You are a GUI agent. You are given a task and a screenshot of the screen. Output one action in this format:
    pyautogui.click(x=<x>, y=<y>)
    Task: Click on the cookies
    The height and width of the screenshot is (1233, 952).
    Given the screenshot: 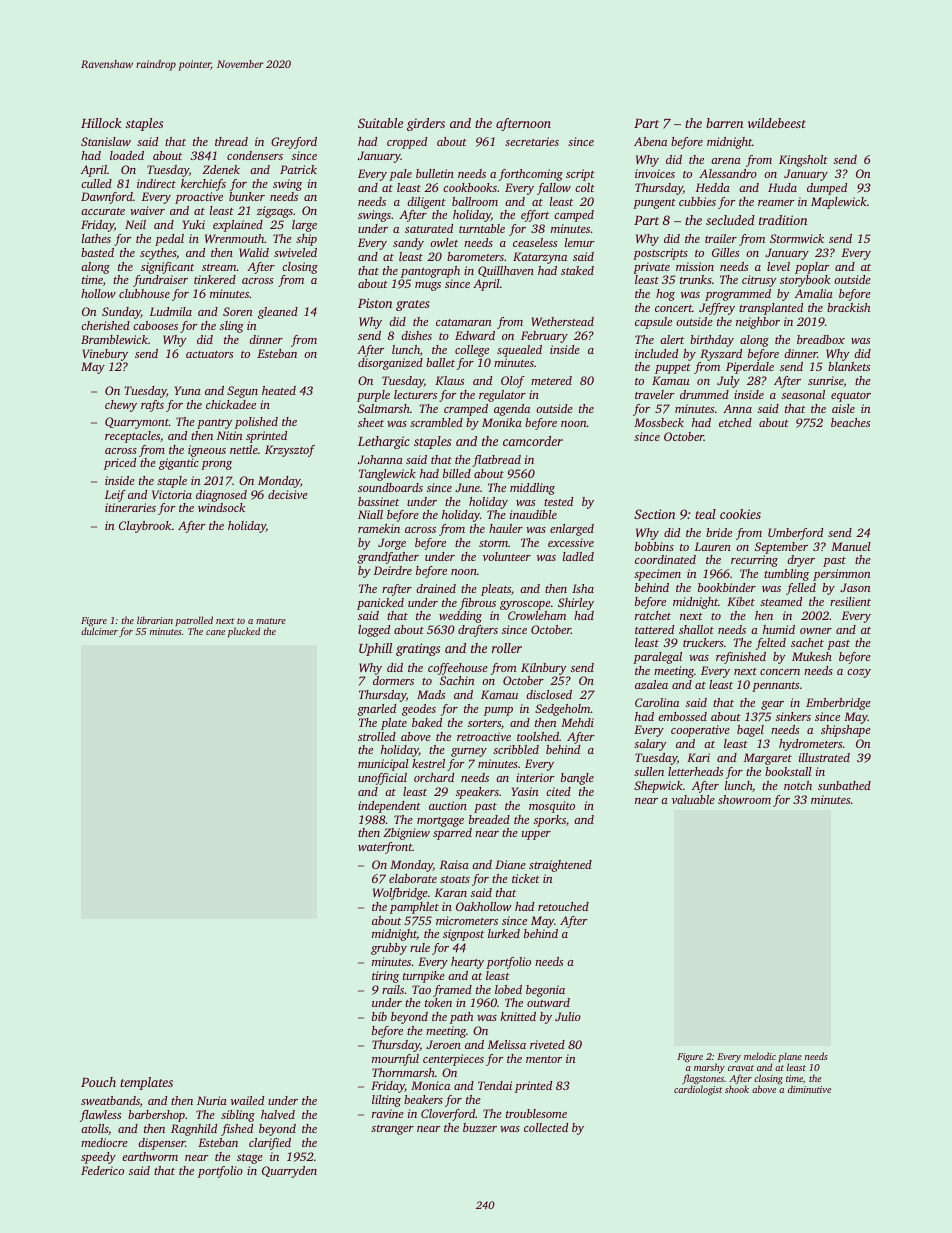 What is the action you would take?
    pyautogui.click(x=740, y=514)
